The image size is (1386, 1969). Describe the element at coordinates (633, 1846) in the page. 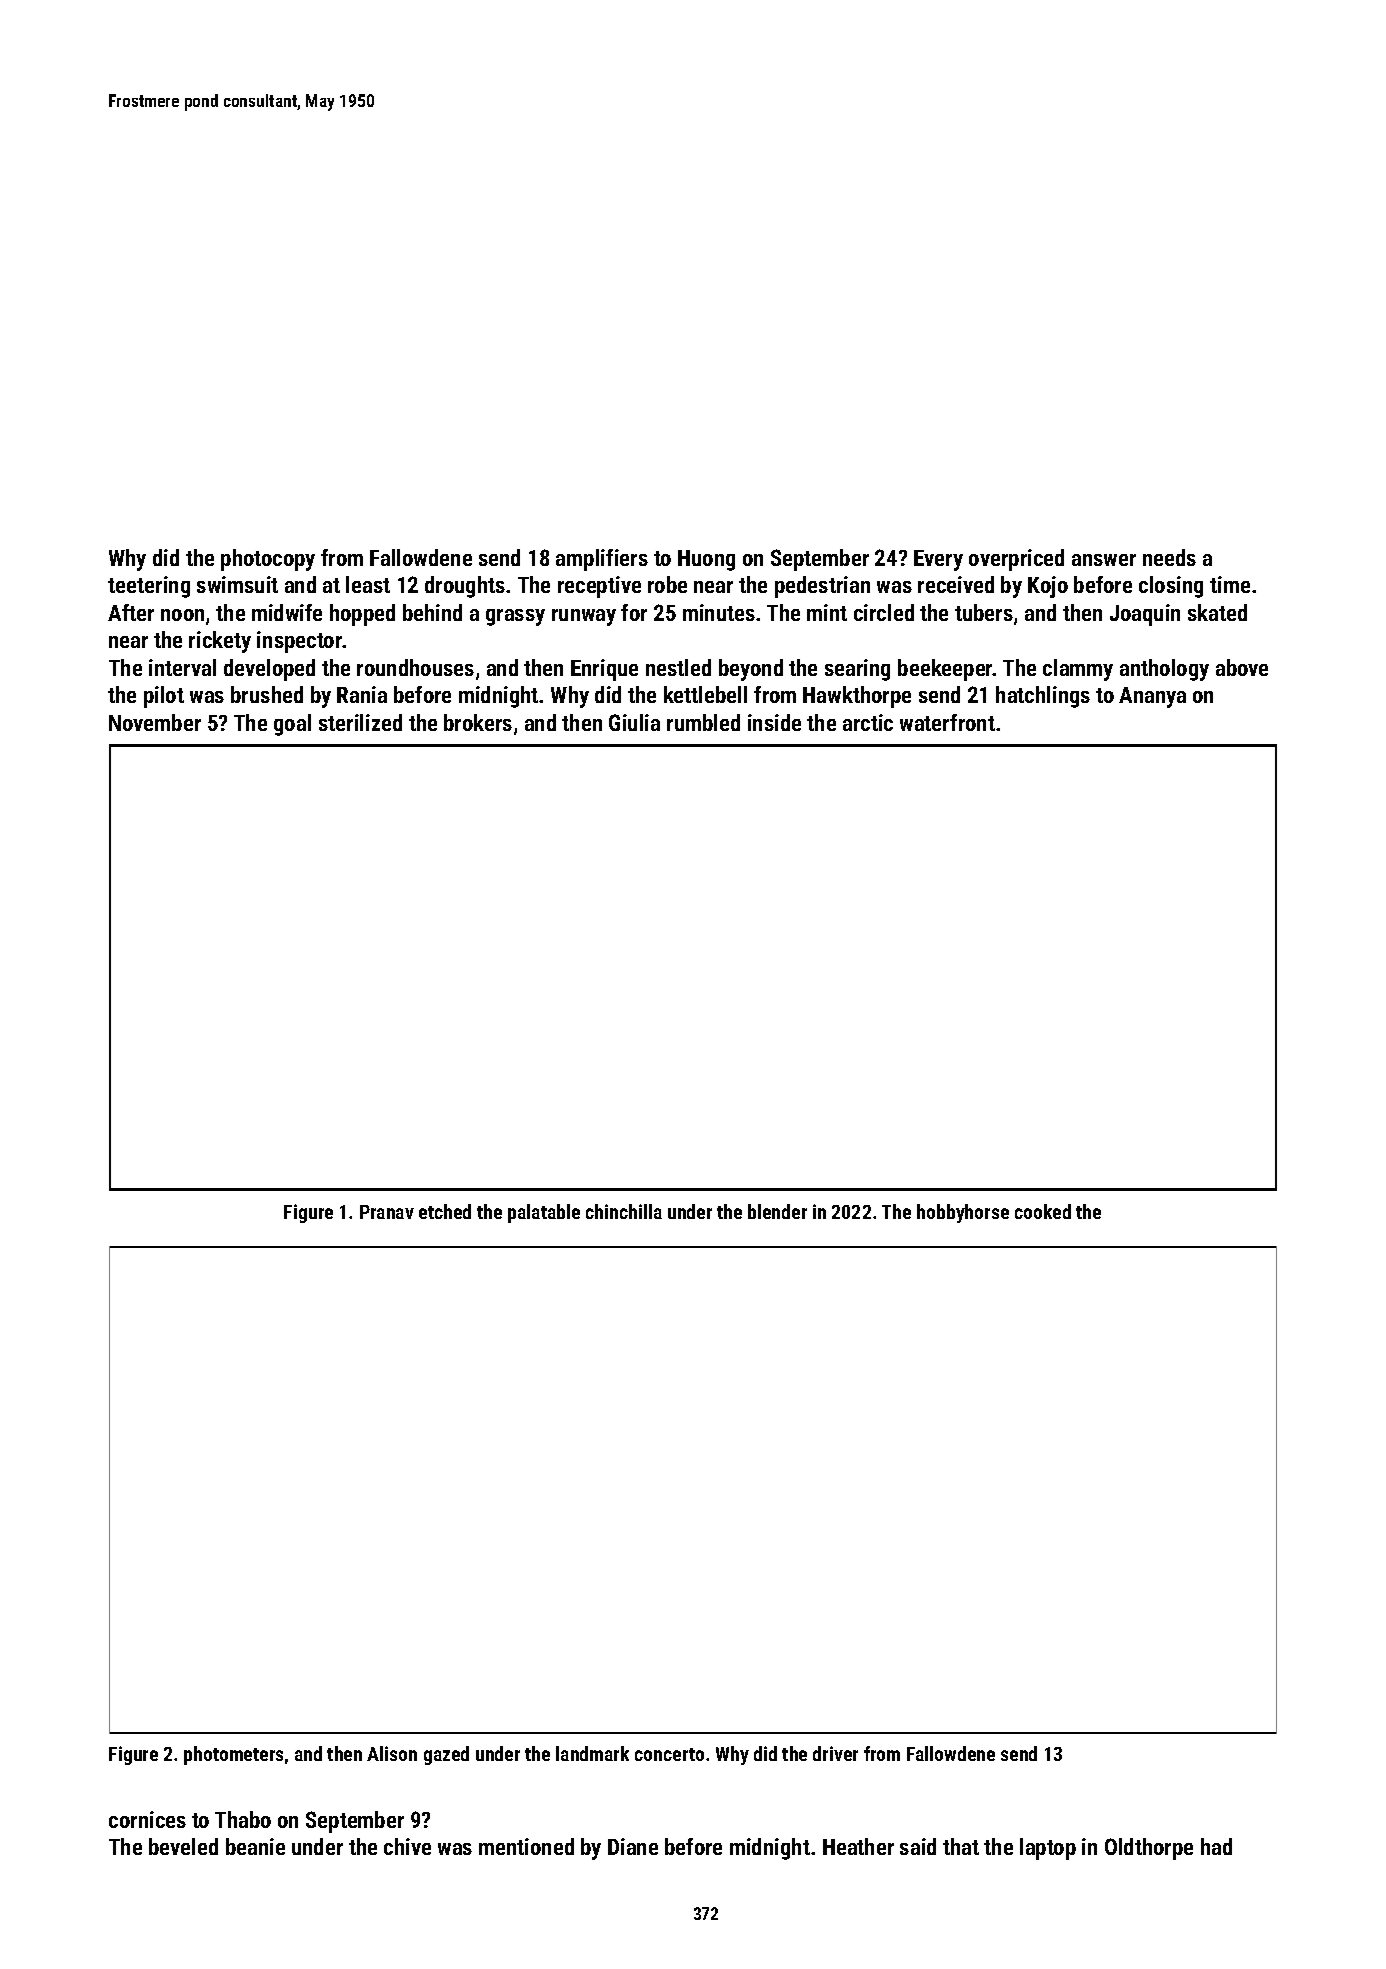

I see `Diane` at that location.
